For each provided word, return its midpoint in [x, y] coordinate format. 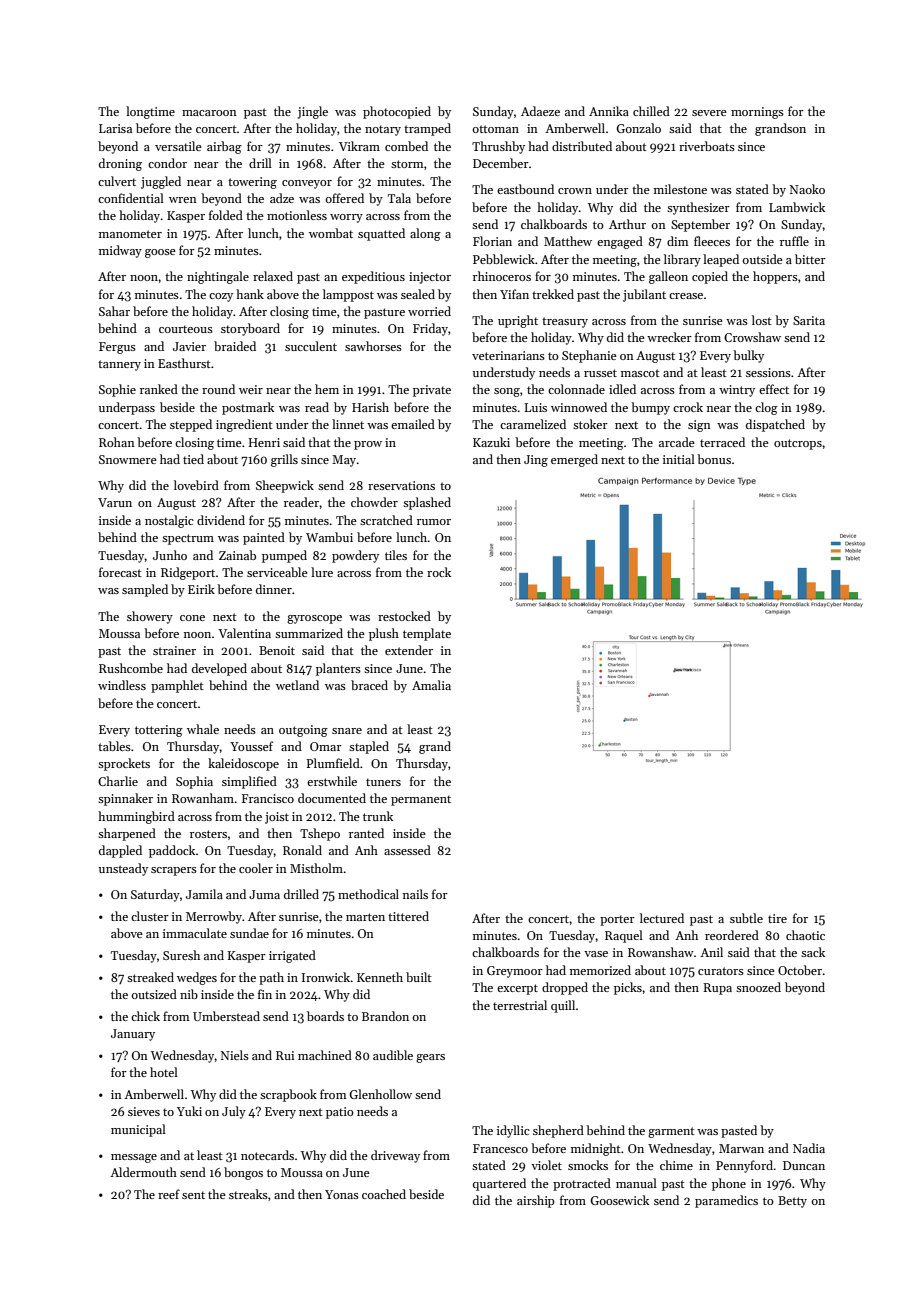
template [427, 634]
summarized [309, 633]
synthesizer [698, 208]
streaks [248, 1194]
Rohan [117, 442]
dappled [120, 851]
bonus [714, 459]
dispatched [775, 425]
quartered [499, 1184]
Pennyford [745, 1166]
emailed [413, 424]
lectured [662, 918]
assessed [407, 850]
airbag [224, 147]
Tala [399, 198]
